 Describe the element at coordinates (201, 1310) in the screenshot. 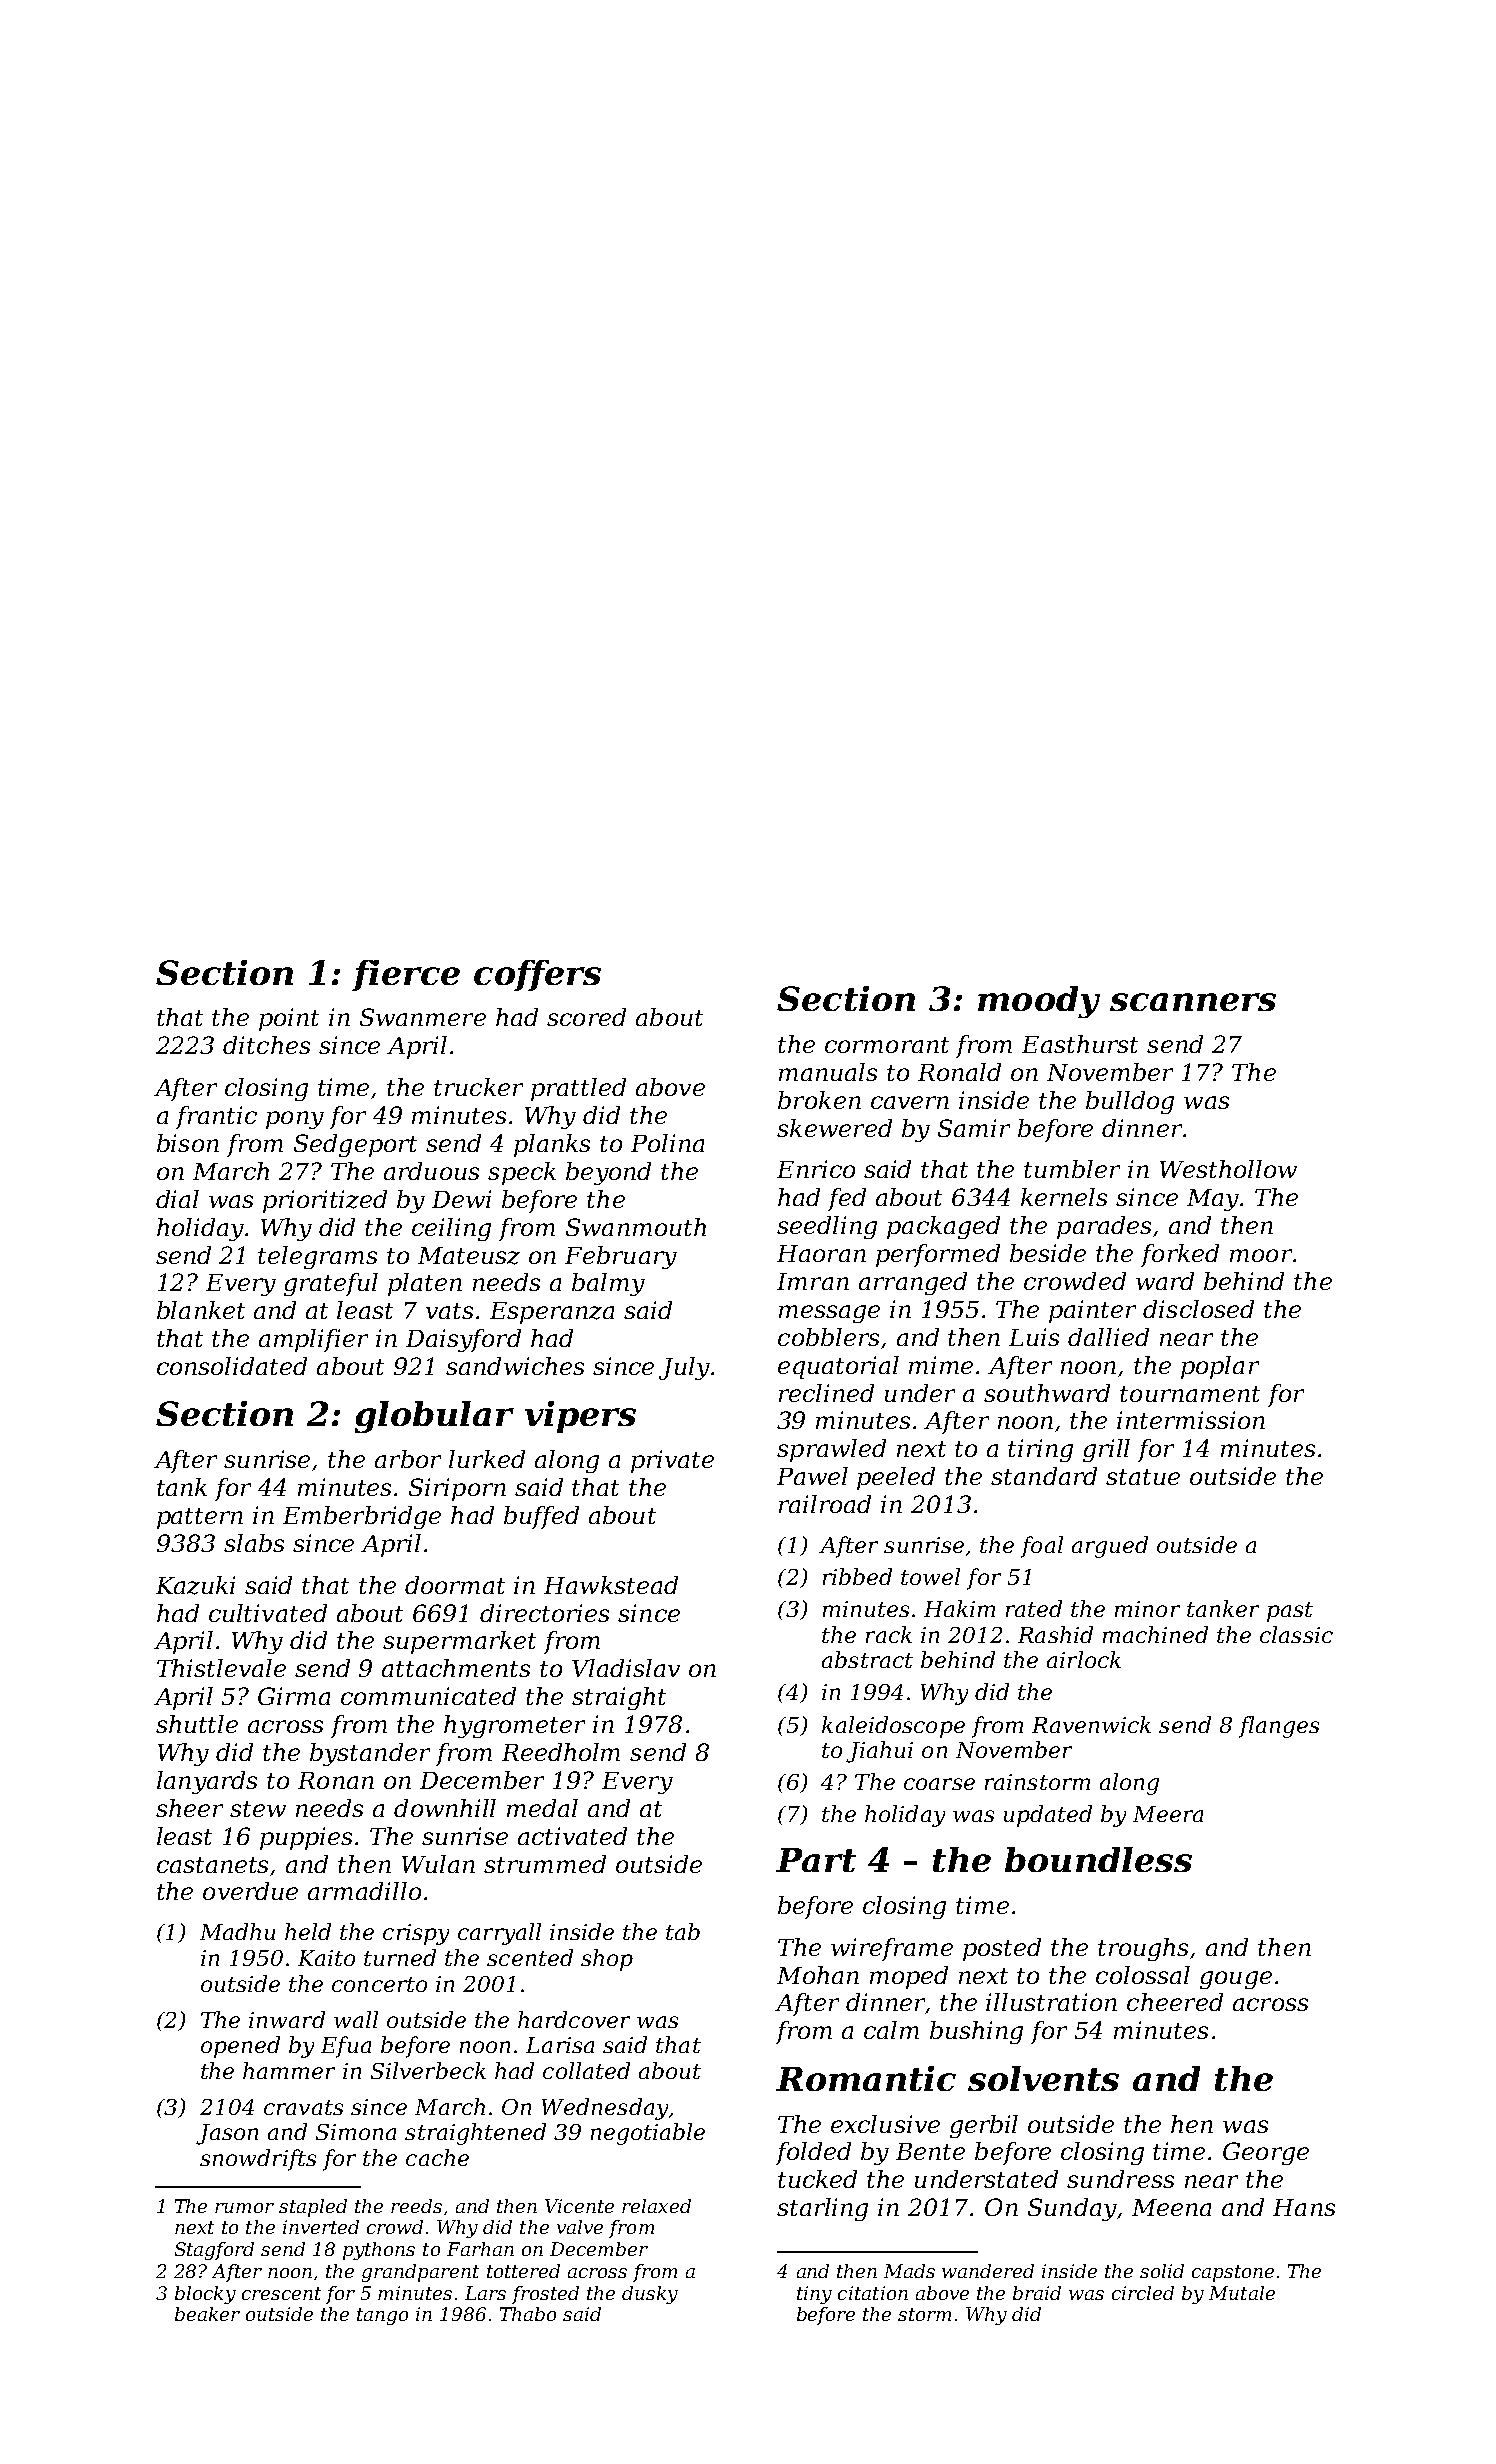

I see `blanket` at that location.
